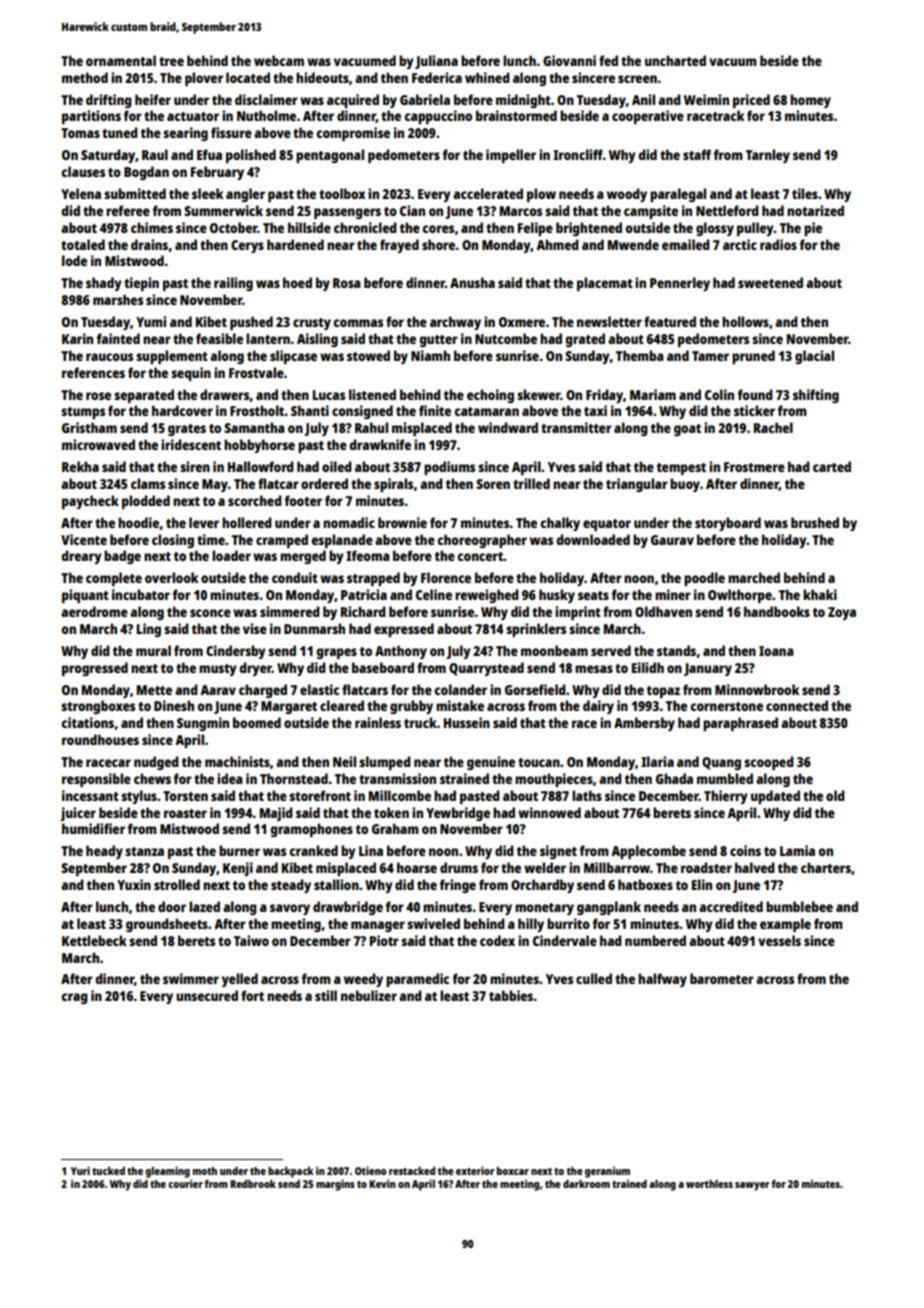  I want to click on dreary, so click(81, 557).
